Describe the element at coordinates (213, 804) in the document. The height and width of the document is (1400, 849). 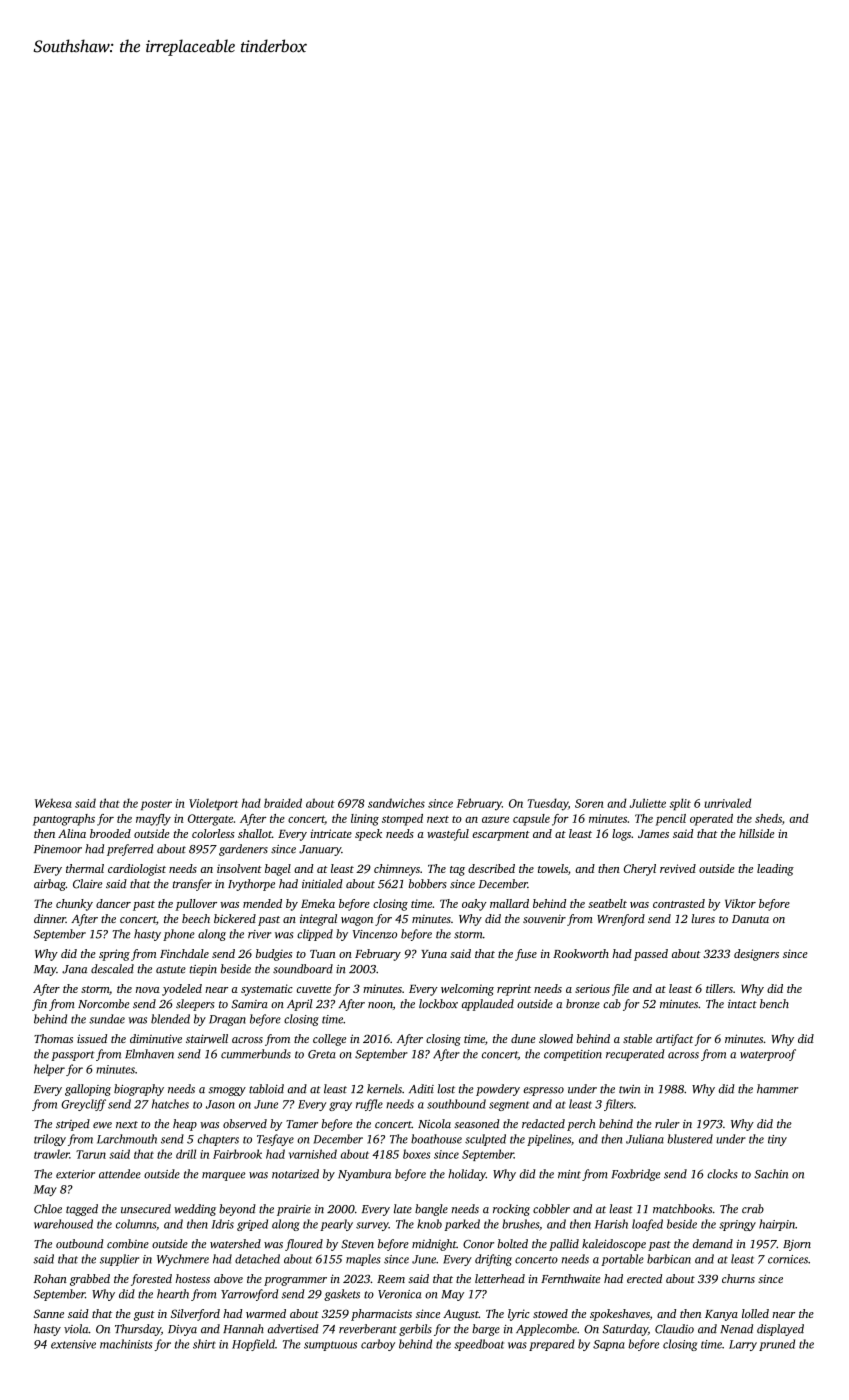
I see `Violetport` at that location.
